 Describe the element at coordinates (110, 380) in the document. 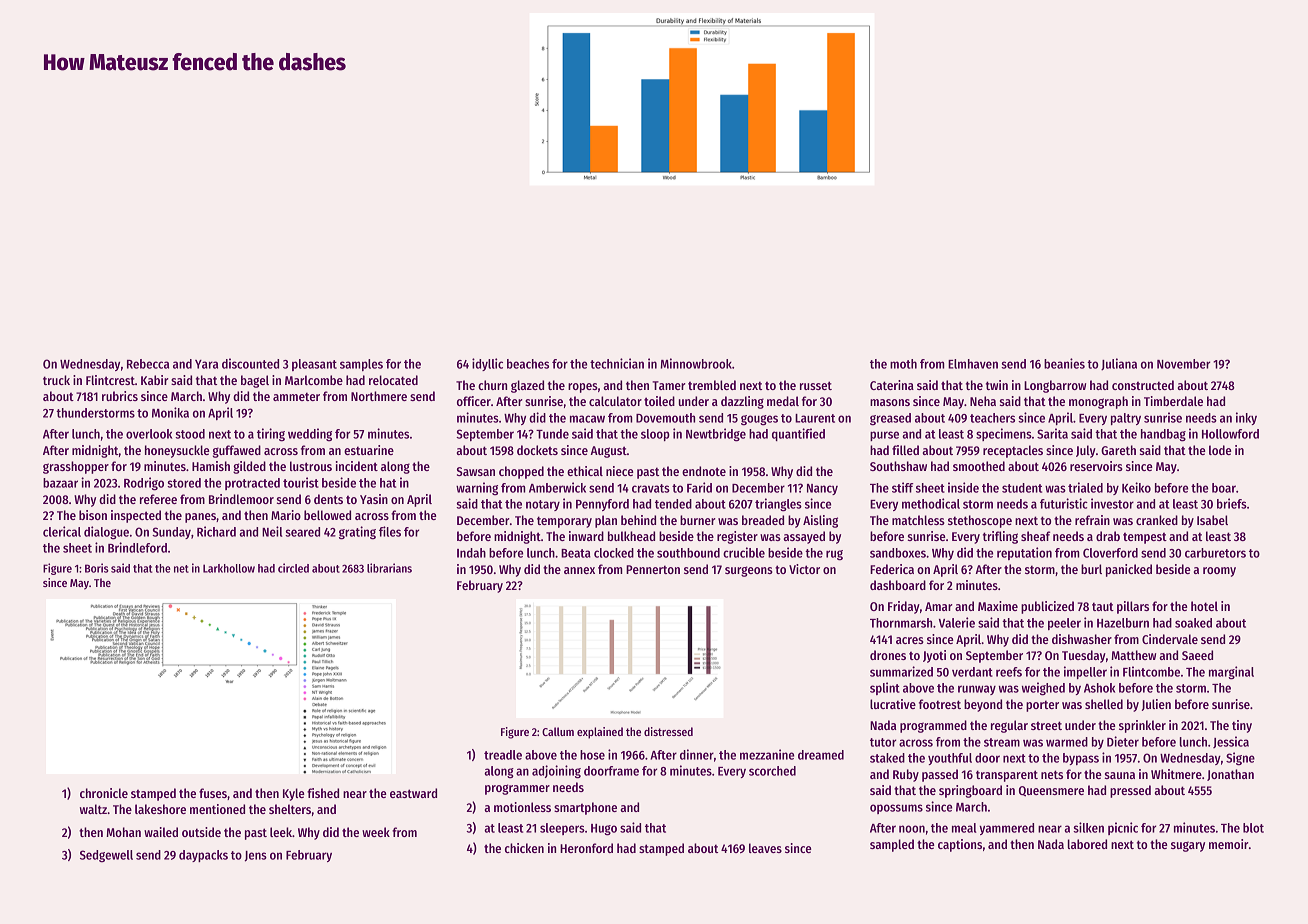

I see `Flintcrest` at that location.
